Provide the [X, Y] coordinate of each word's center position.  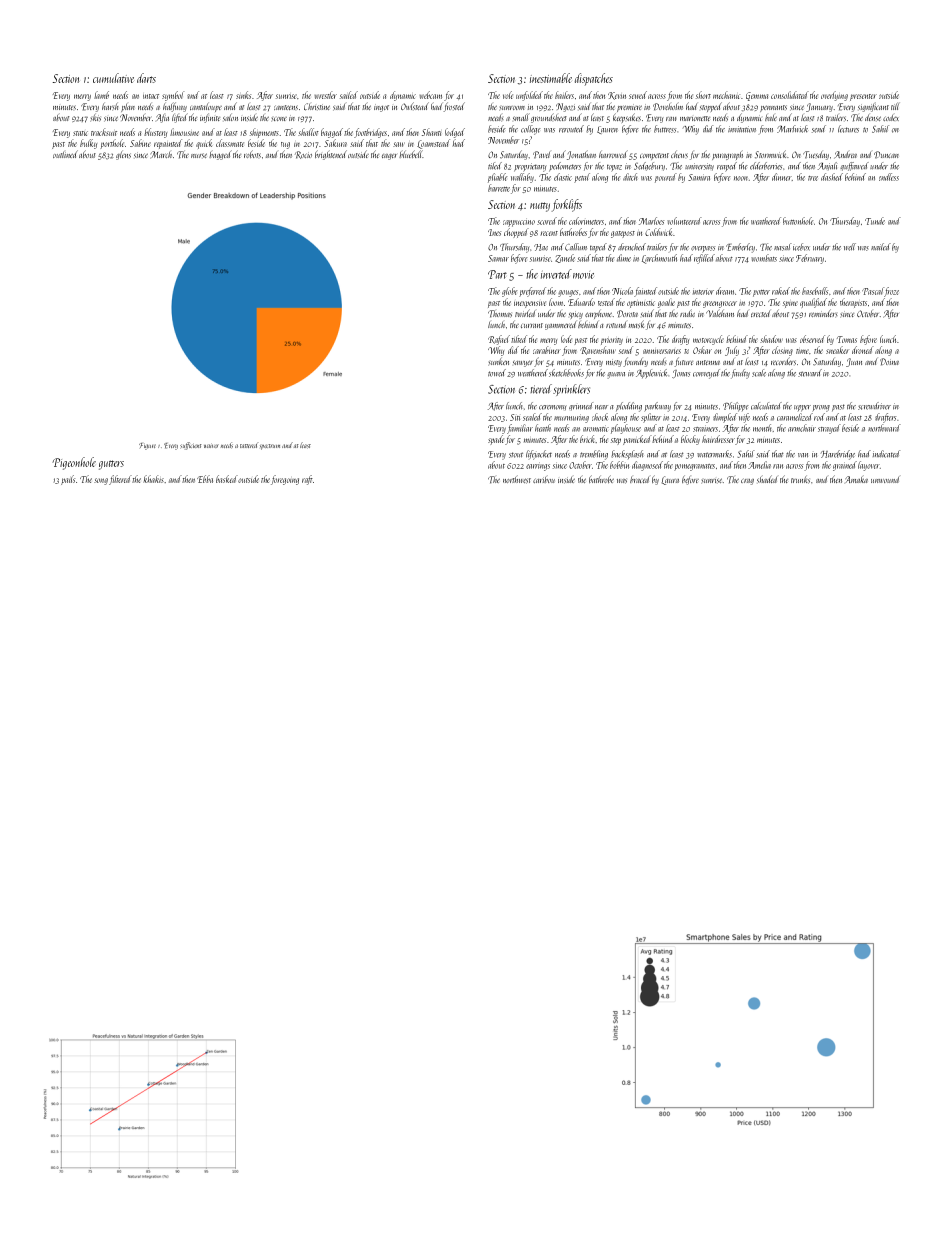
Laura [670, 480]
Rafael [499, 340]
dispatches [594, 79]
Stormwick [770, 154]
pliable [497, 178]
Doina [889, 361]
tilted [519, 339]
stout [516, 455]
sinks [243, 95]
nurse [199, 155]
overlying [834, 96]
